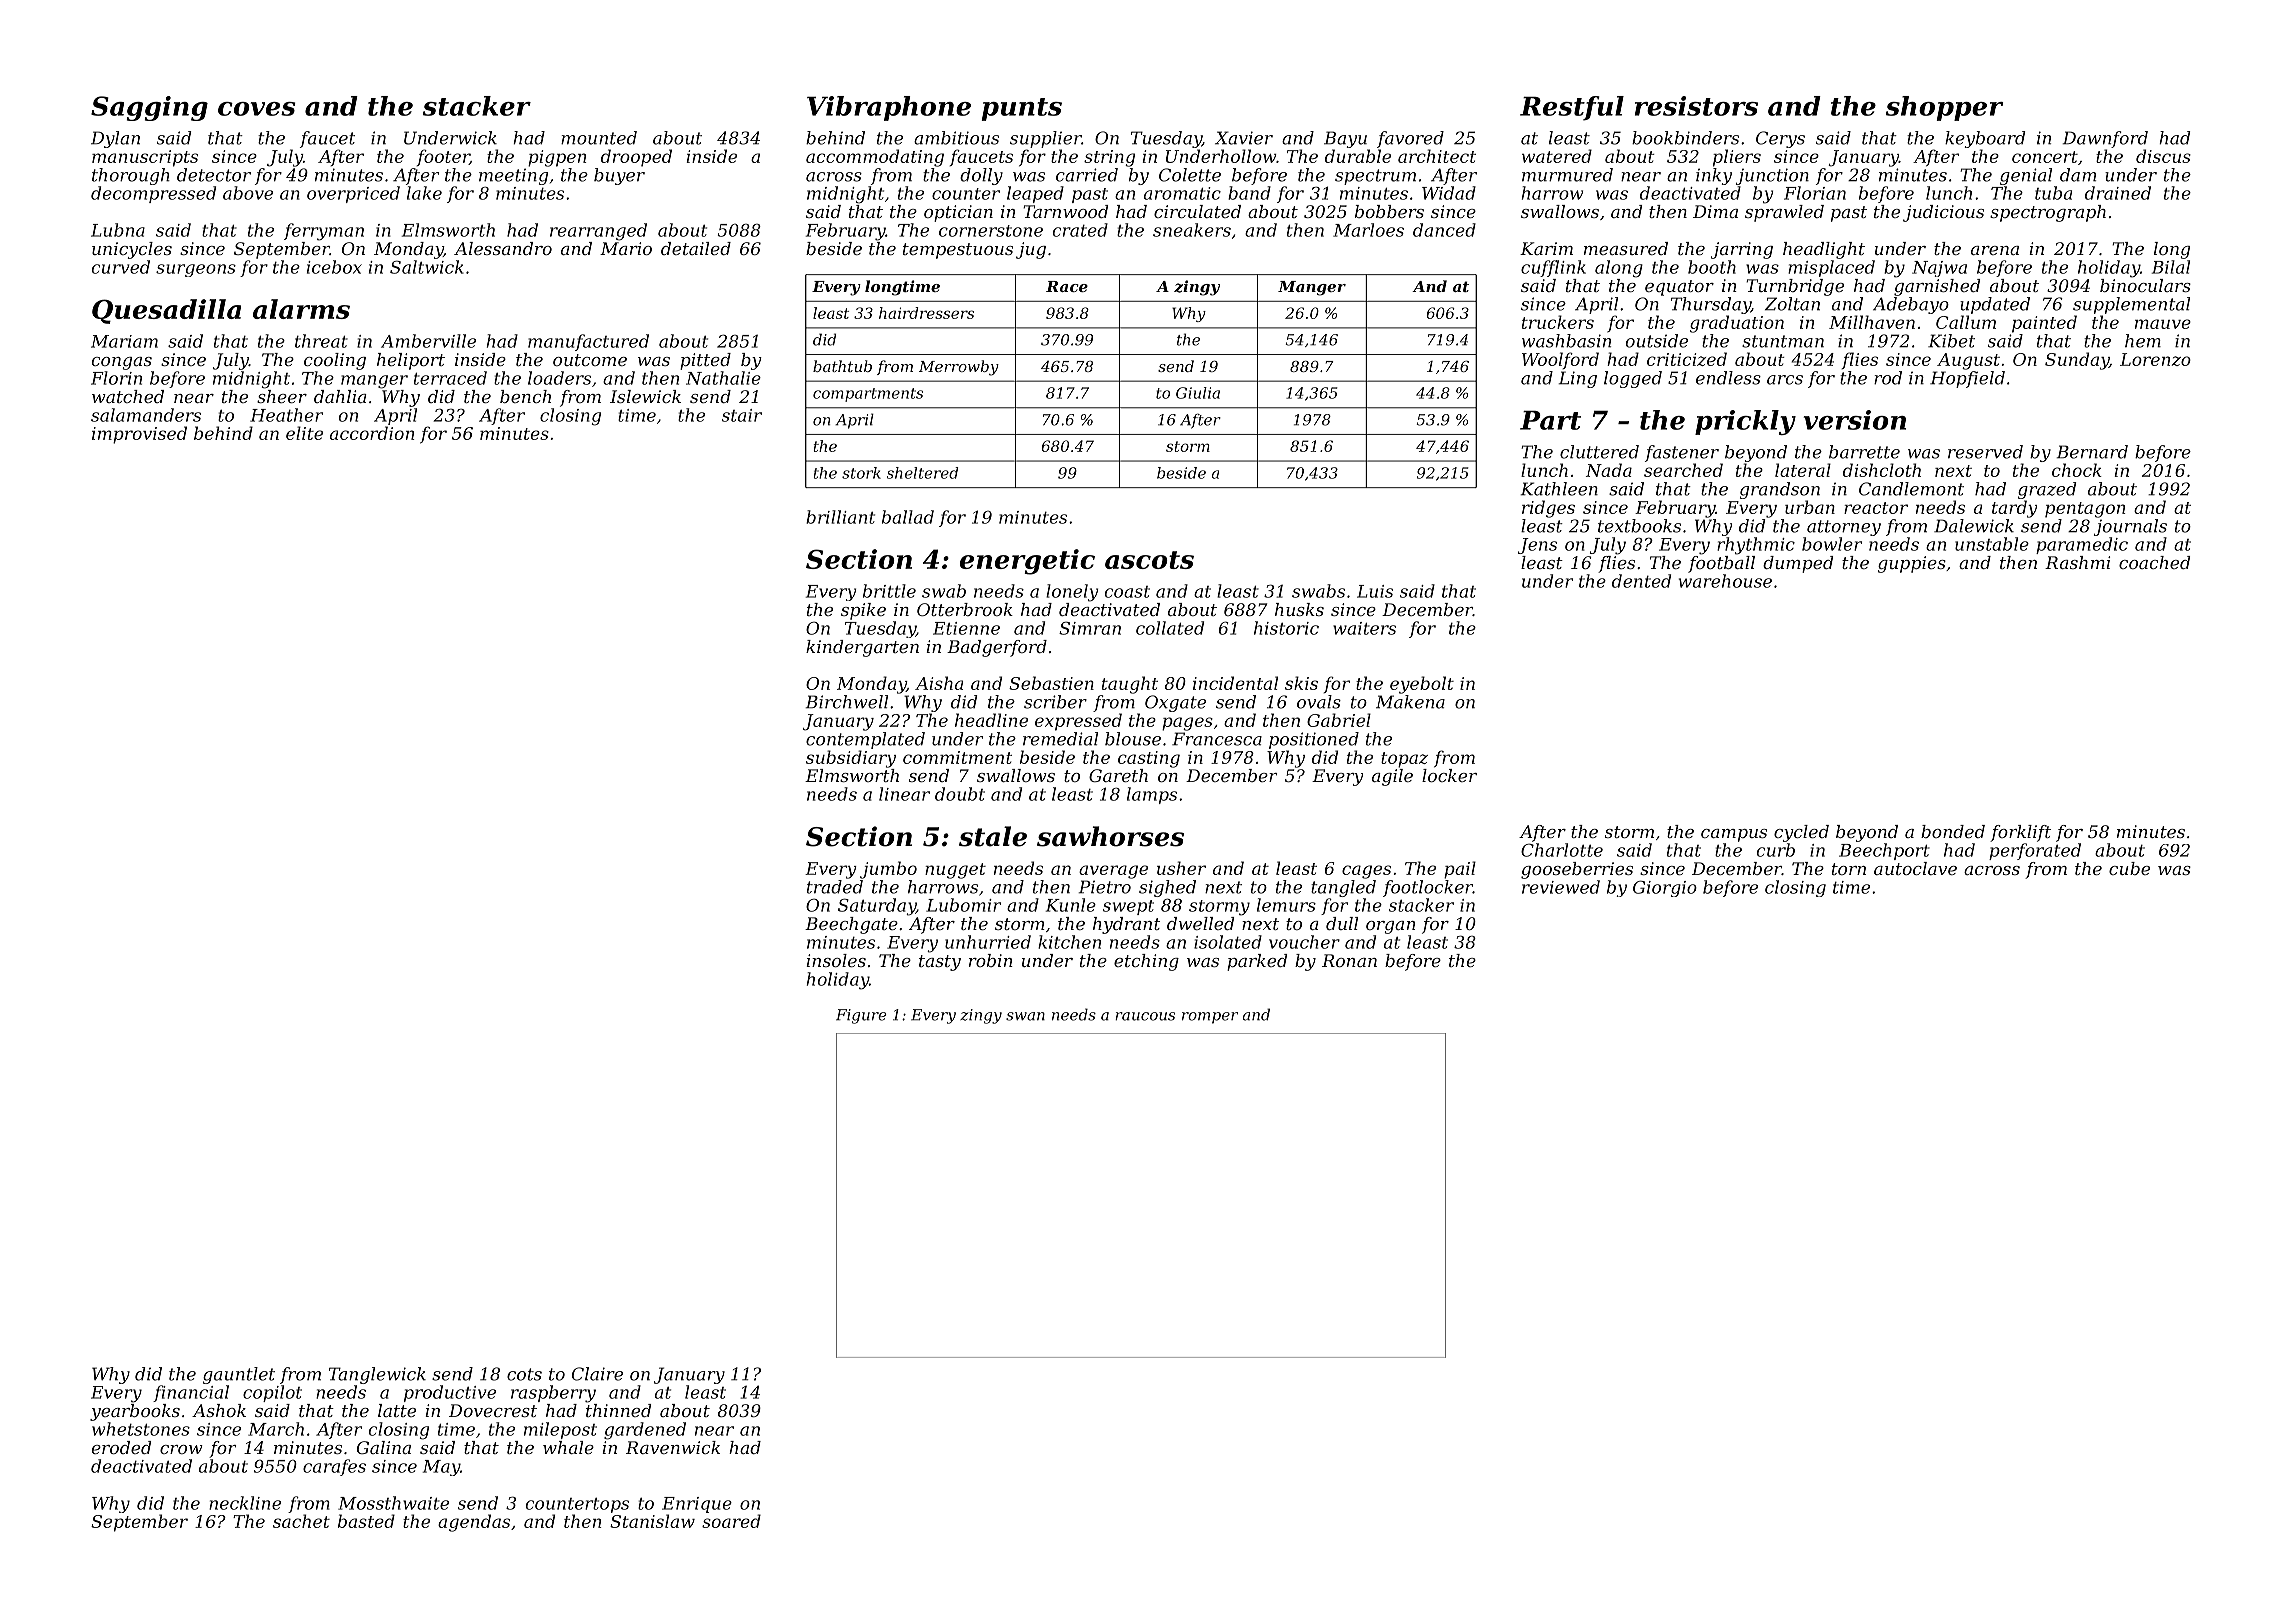  What do you see at coordinates (2129, 868) in the screenshot?
I see `cube` at bounding box center [2129, 868].
